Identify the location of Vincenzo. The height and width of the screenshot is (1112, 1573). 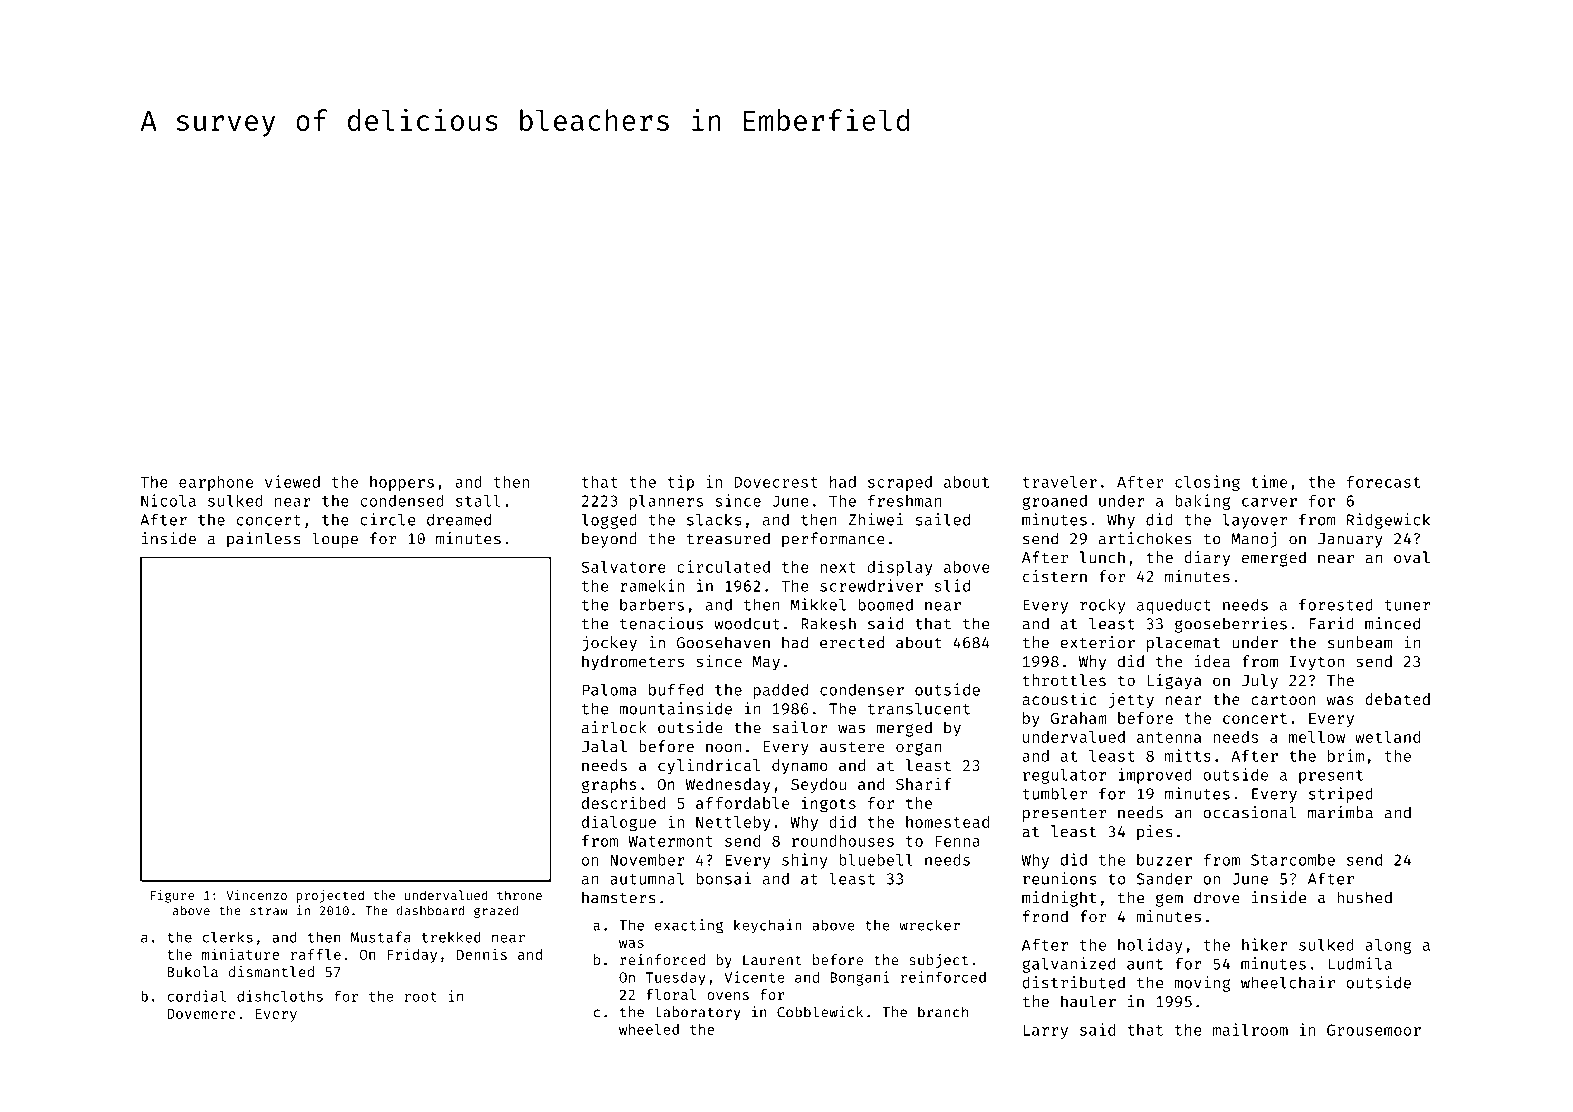
(256, 895).
